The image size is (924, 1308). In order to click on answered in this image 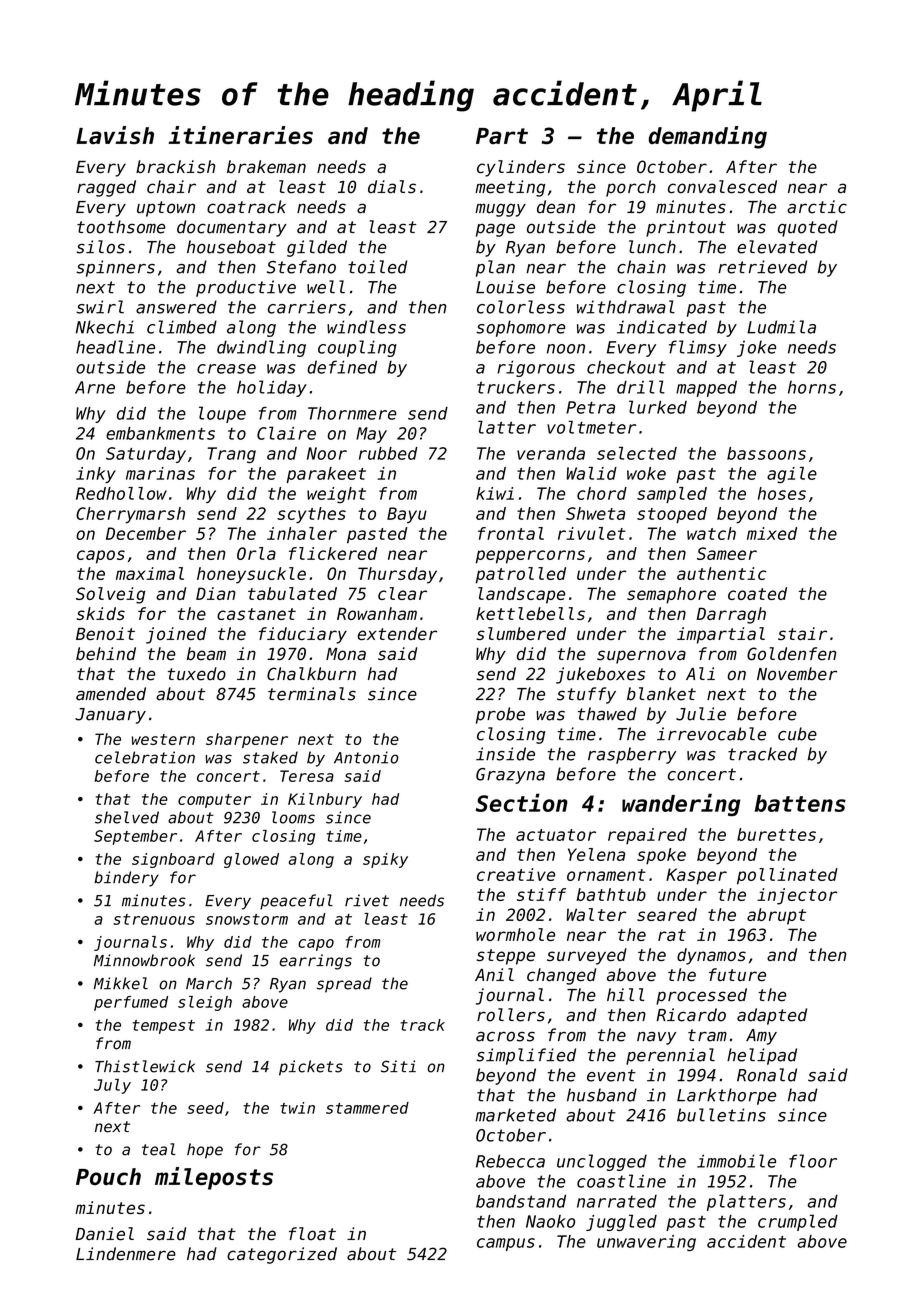, I will do `click(176, 307)`.
